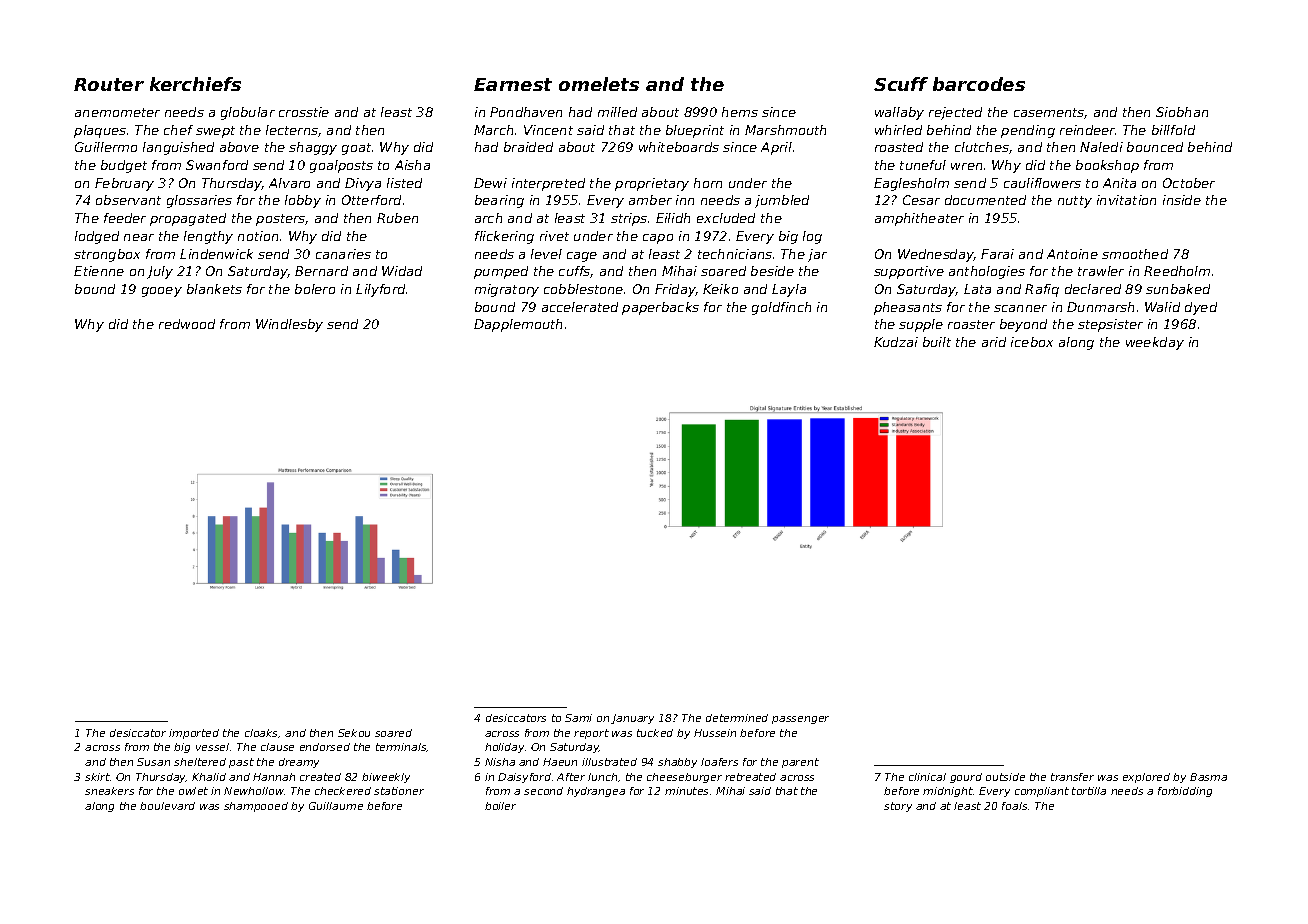 The width and height of the document is (1308, 924). I want to click on Basma, so click(1208, 777).
